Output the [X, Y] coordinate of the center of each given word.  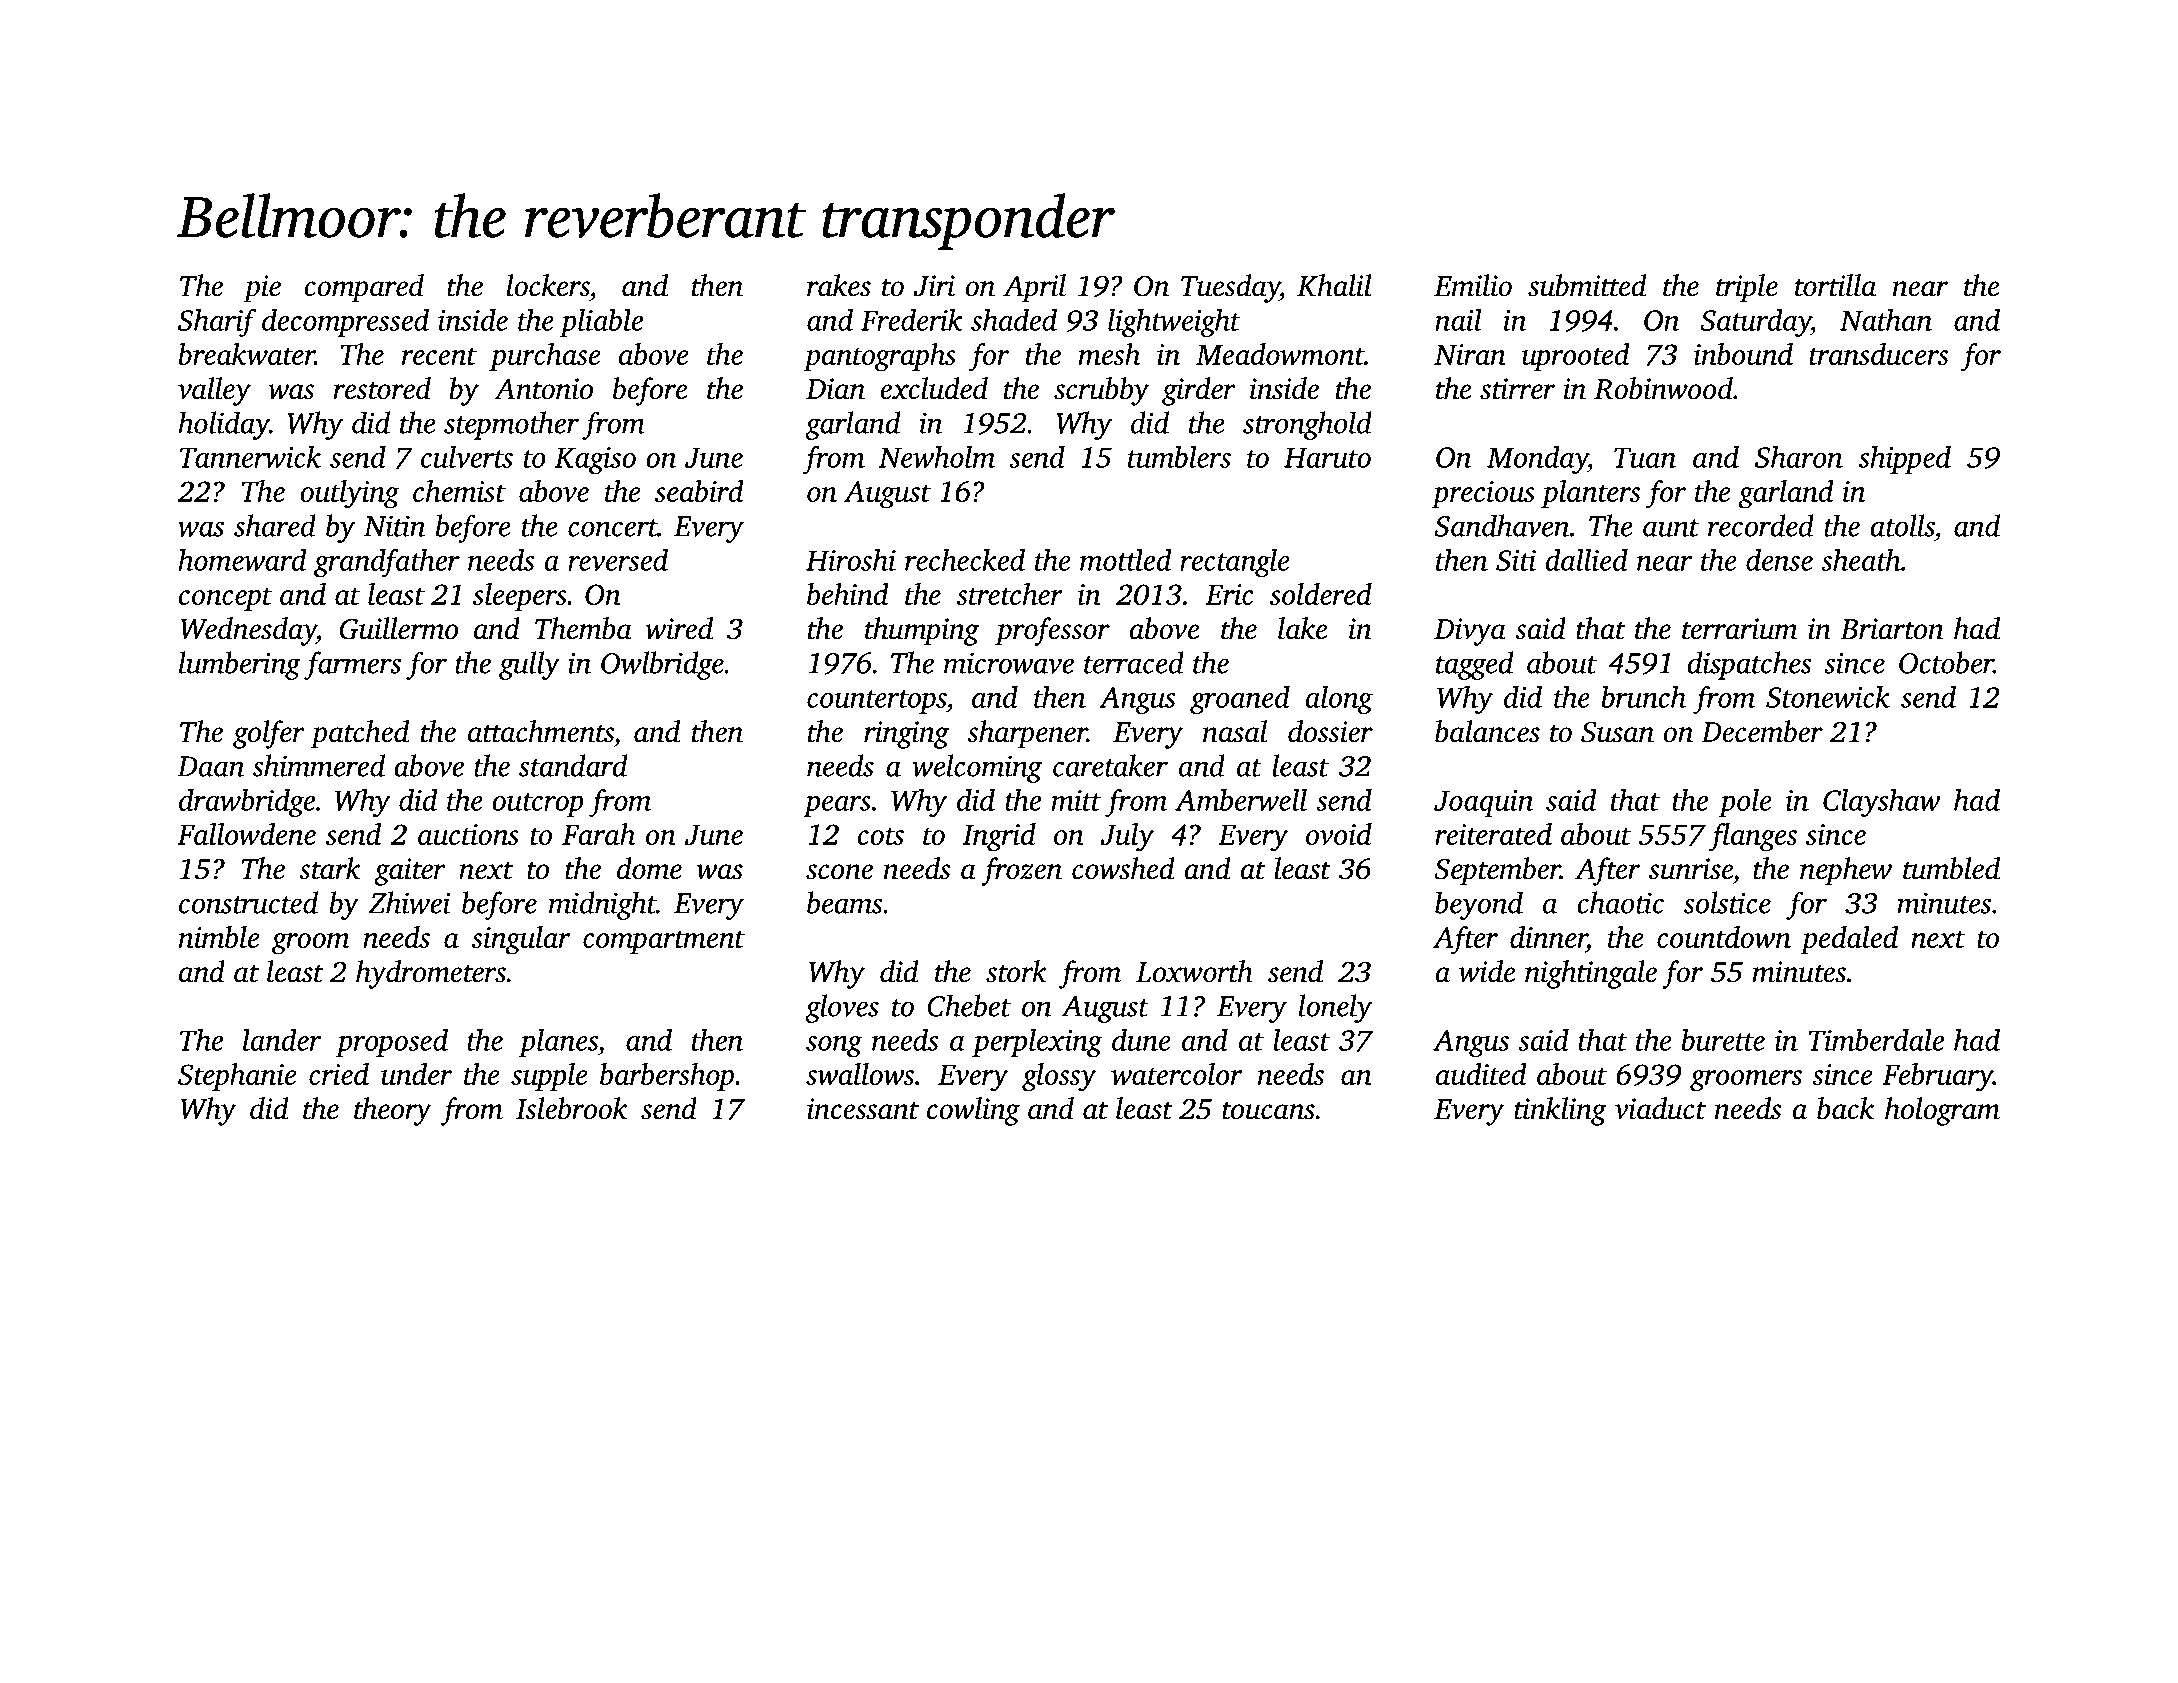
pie [262, 289]
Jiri [934, 286]
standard [573, 765]
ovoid [1339, 834]
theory [393, 1111]
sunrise [1691, 869]
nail [1458, 319]
